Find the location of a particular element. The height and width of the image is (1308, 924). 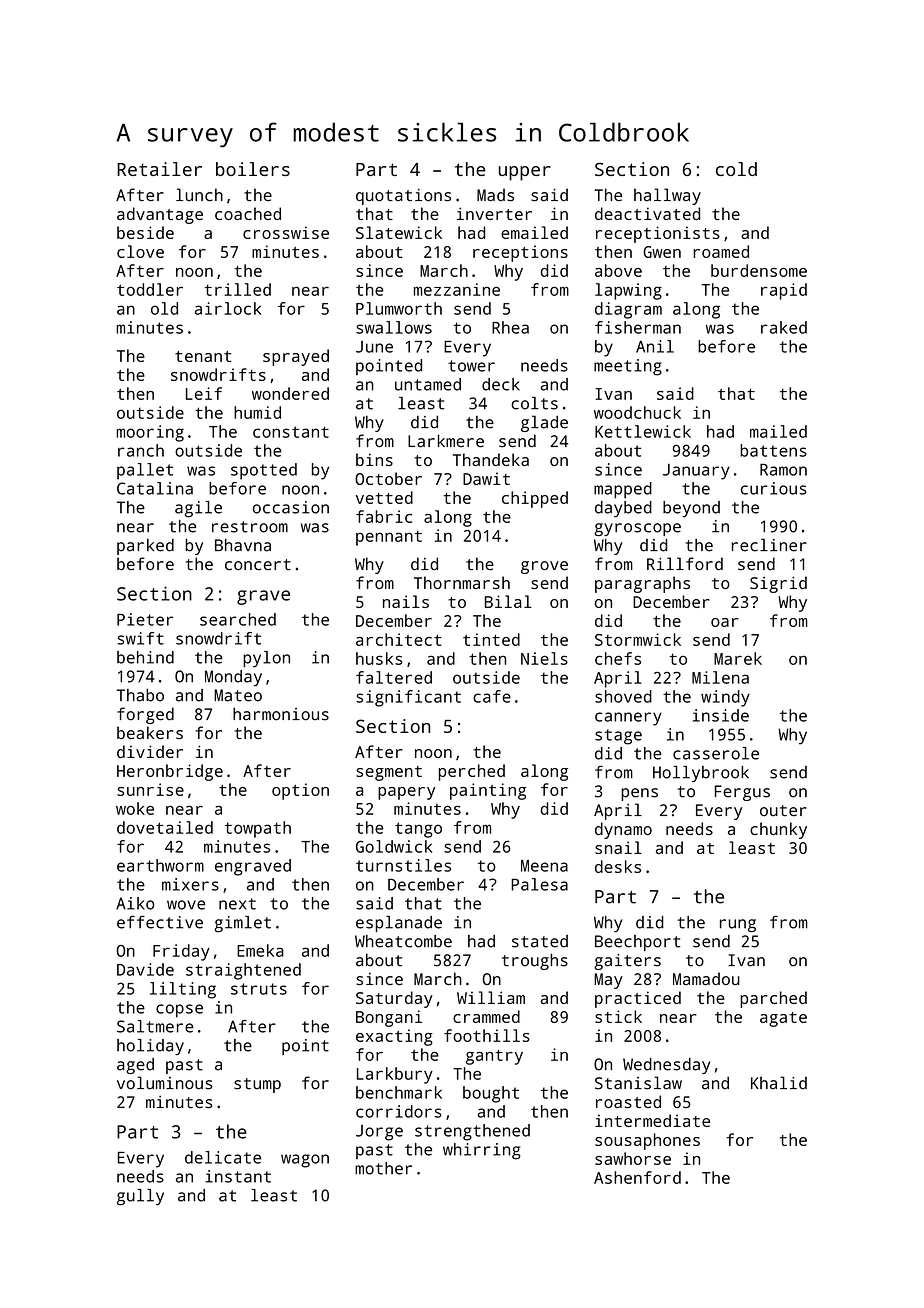

roasted is located at coordinates (628, 1101).
